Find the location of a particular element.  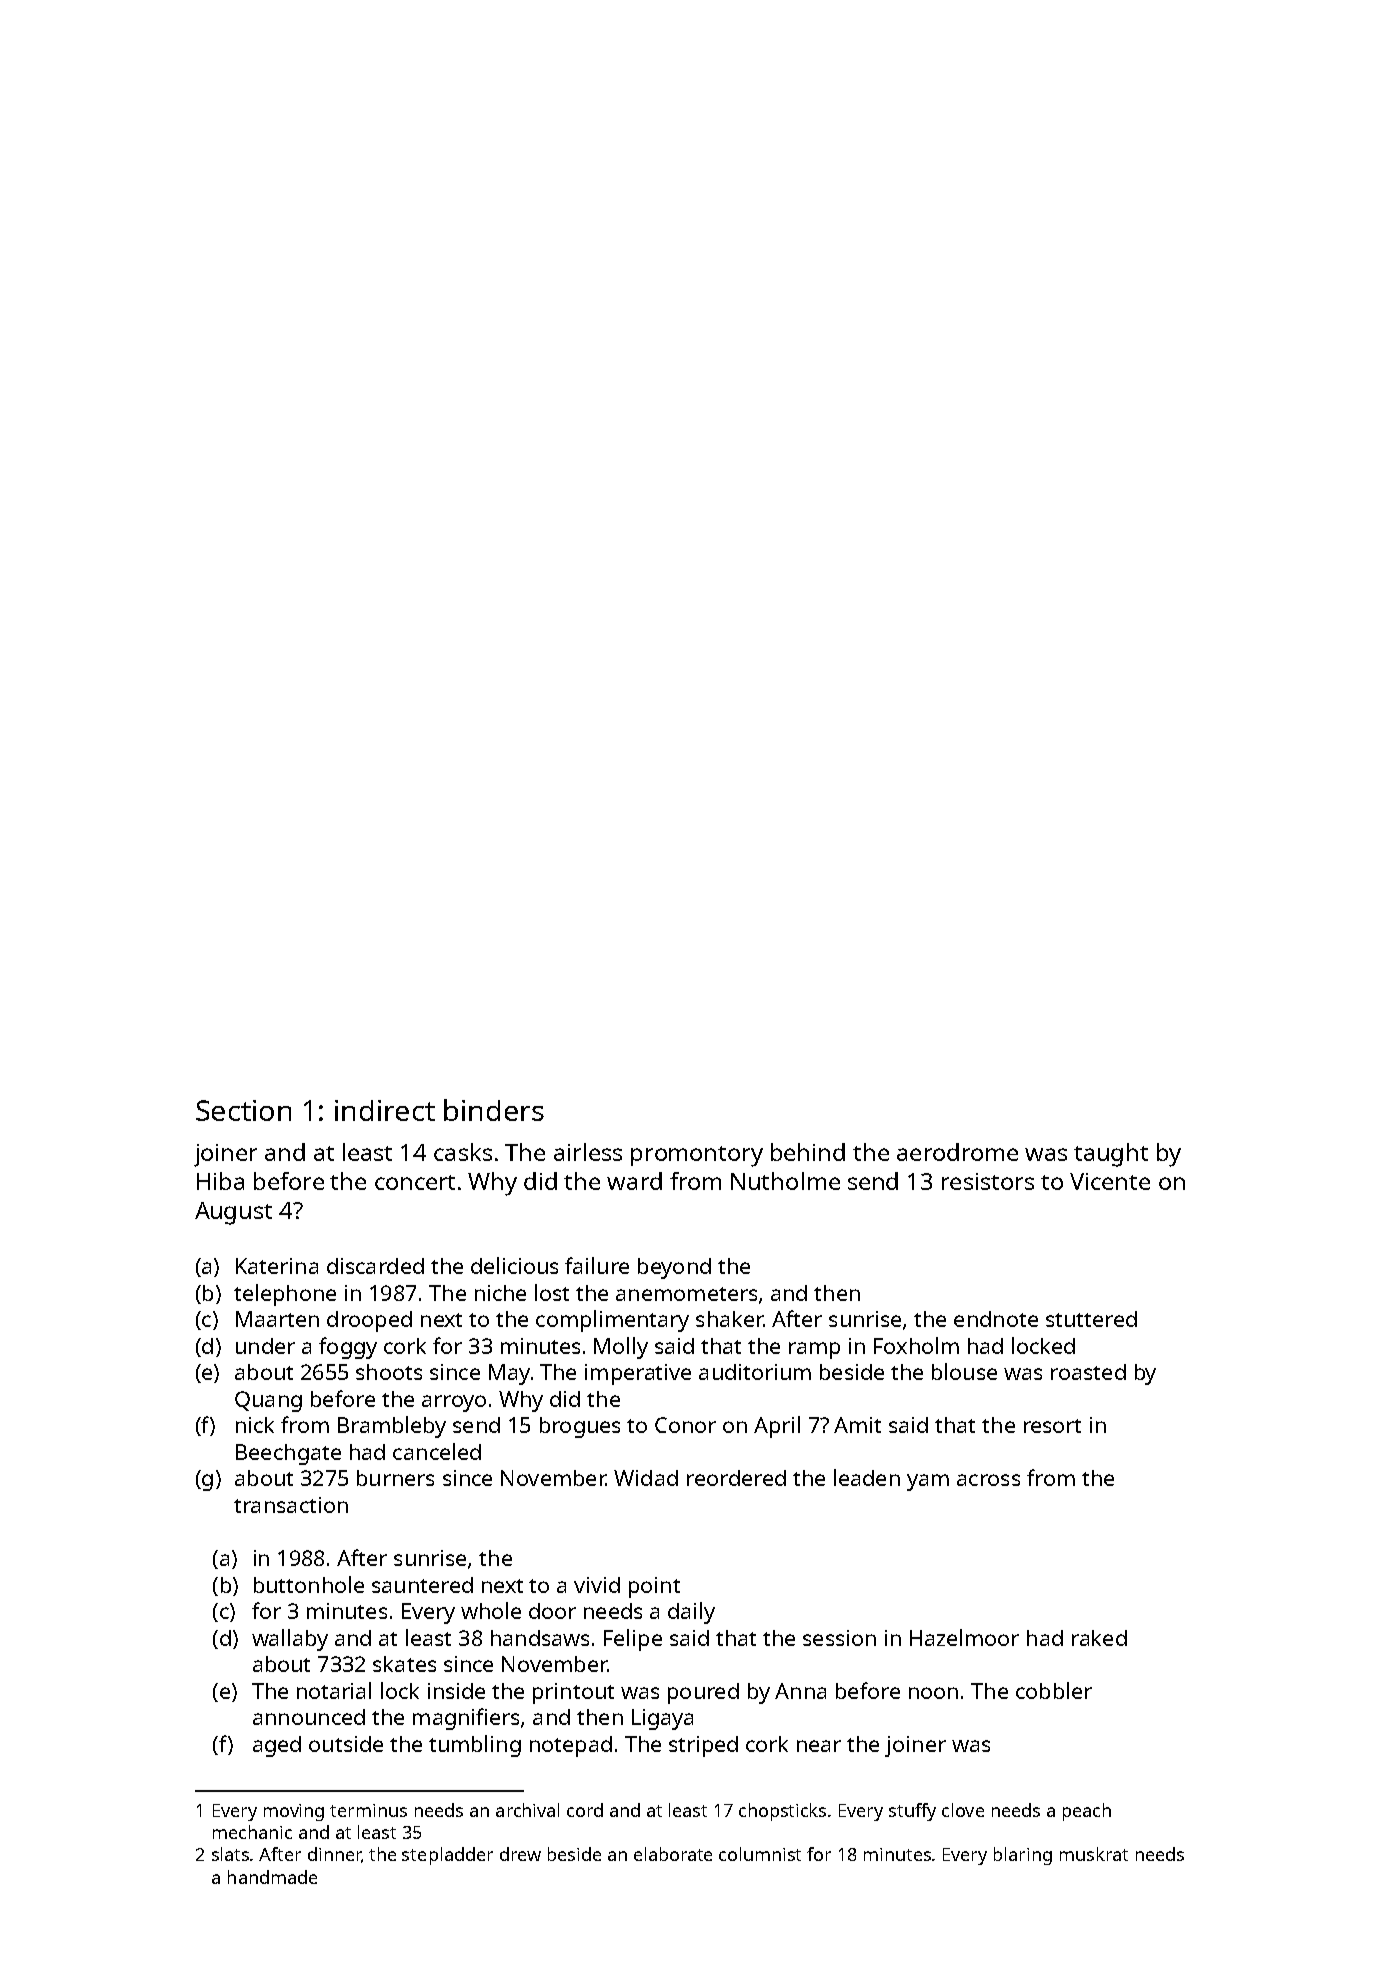

aerodrome is located at coordinates (957, 1152).
